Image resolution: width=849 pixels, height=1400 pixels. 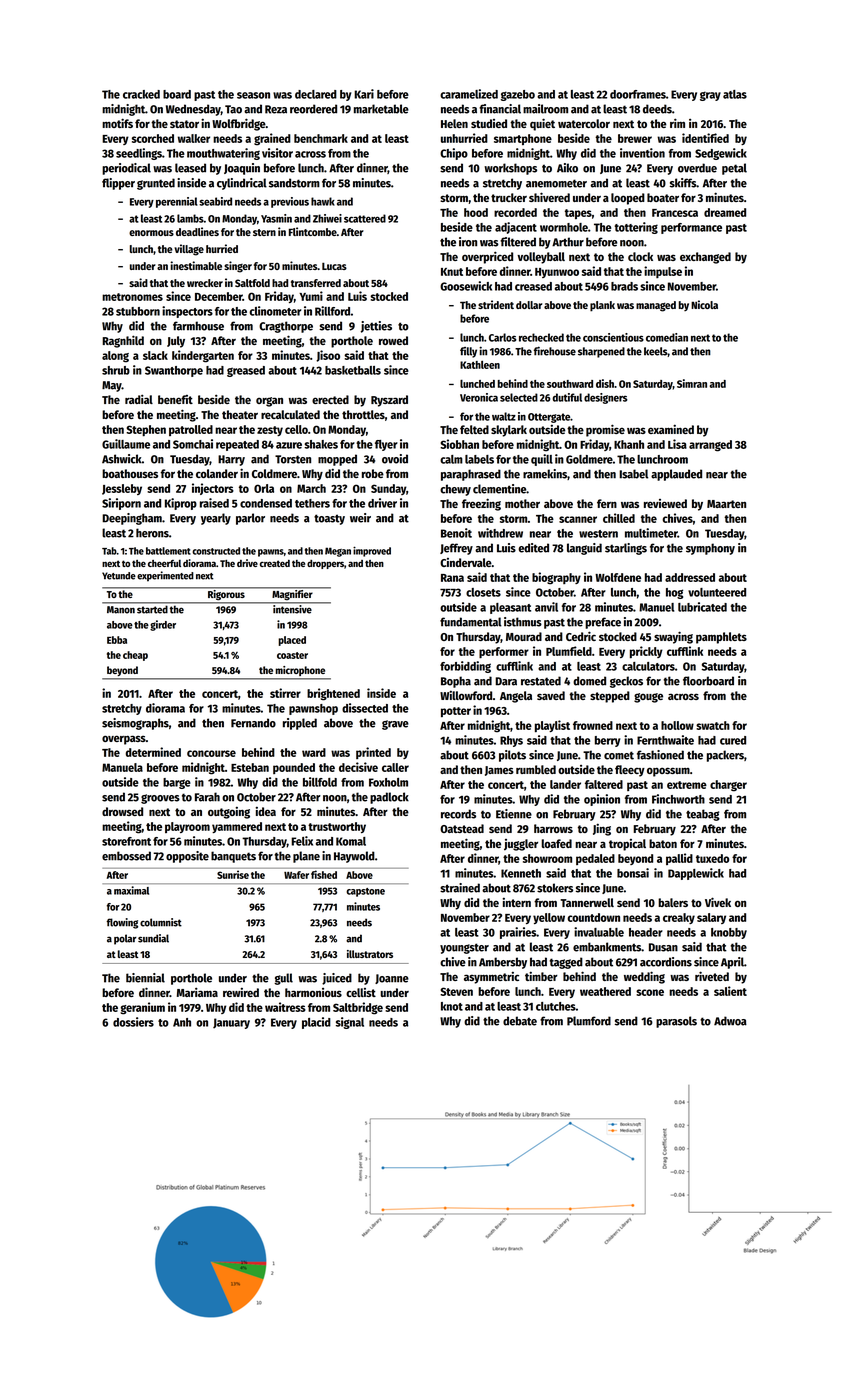 What do you see at coordinates (683, 183) in the screenshot?
I see `skiffs` at bounding box center [683, 183].
